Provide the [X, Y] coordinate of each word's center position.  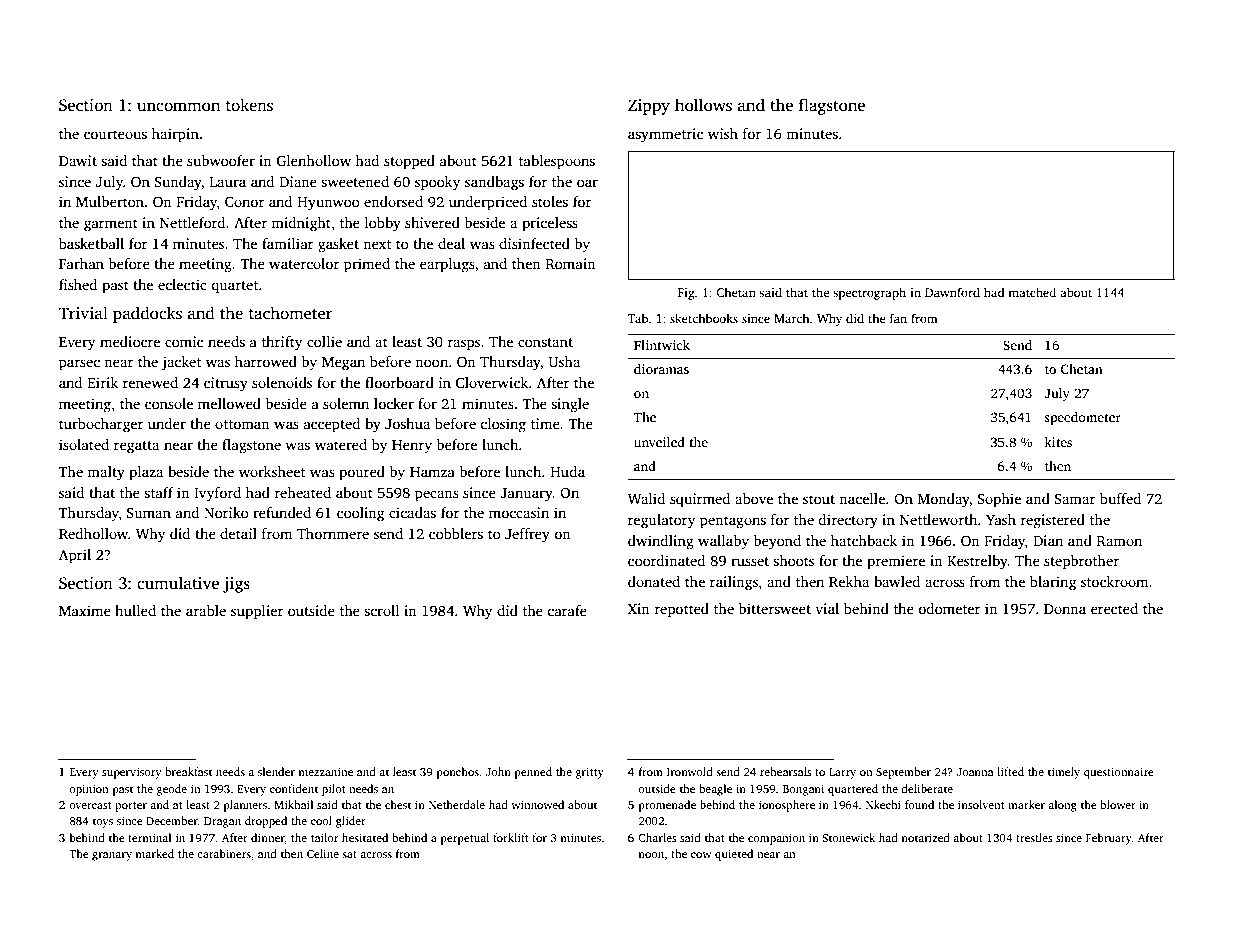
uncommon [178, 107]
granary [112, 856]
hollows [703, 105]
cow [701, 855]
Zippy [649, 107]
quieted [734, 855]
